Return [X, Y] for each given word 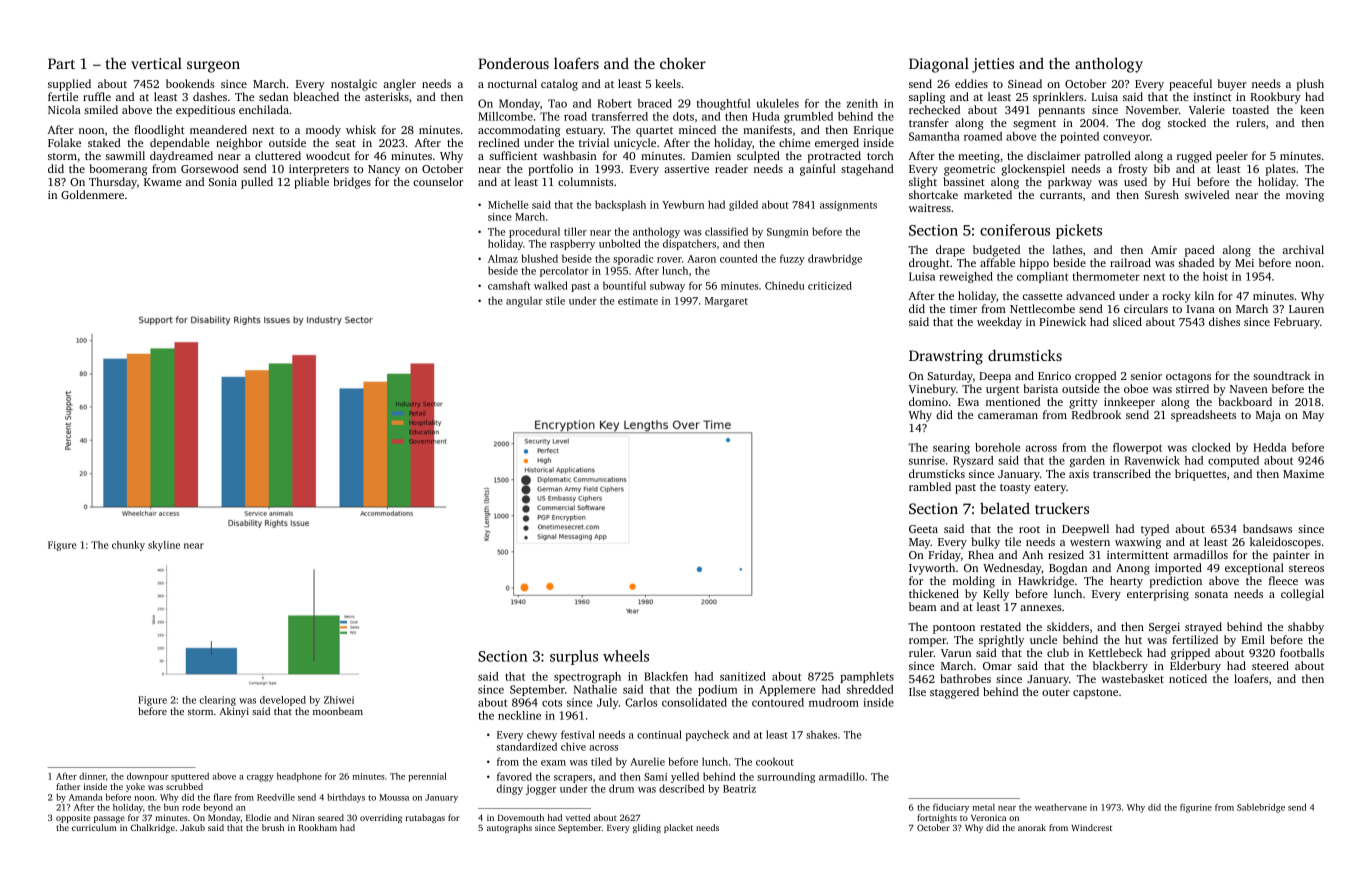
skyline [164, 546]
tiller [575, 231]
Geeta [923, 529]
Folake [64, 142]
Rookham [318, 827]
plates [1281, 170]
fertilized [1195, 639]
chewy [542, 735]
